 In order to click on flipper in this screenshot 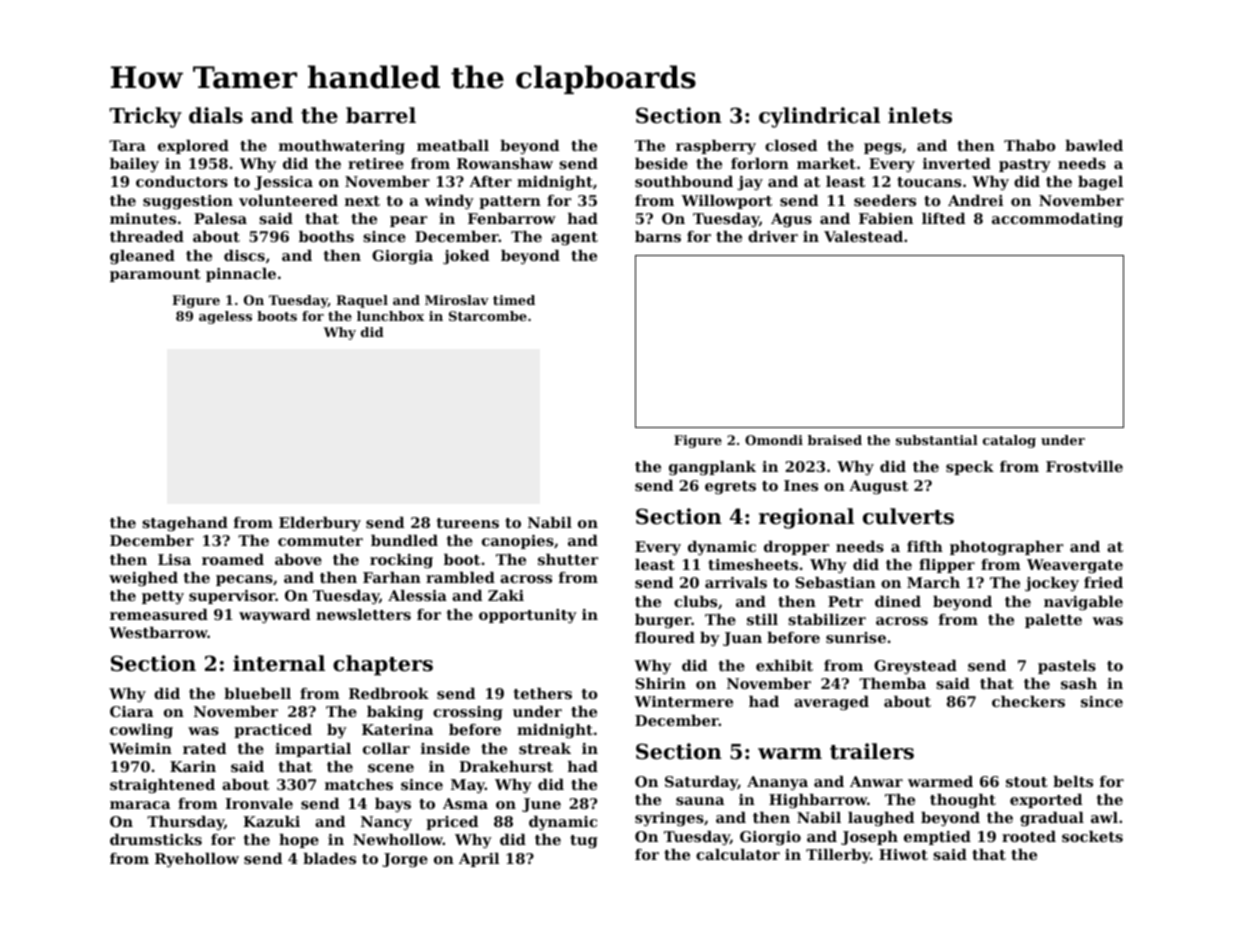, I will do `click(947, 566)`.
